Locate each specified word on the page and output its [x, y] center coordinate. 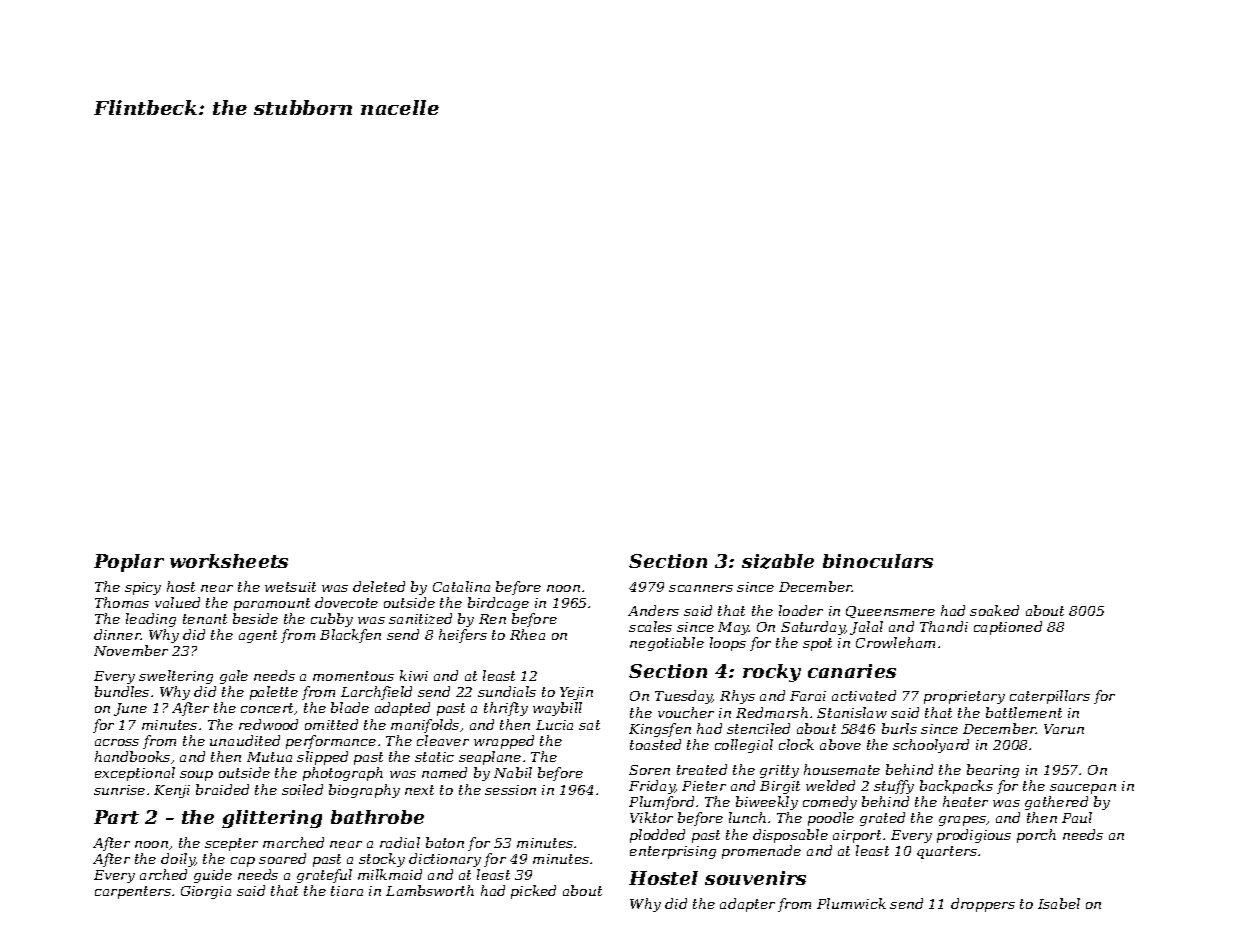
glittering [272, 819]
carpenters [133, 892]
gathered [1056, 803]
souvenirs [755, 878]
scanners [701, 588]
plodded [657, 836]
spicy [143, 588]
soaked [994, 610]
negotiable [667, 644]
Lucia [554, 725]
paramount [272, 604]
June [130, 709]
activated [864, 695]
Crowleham [895, 642]
